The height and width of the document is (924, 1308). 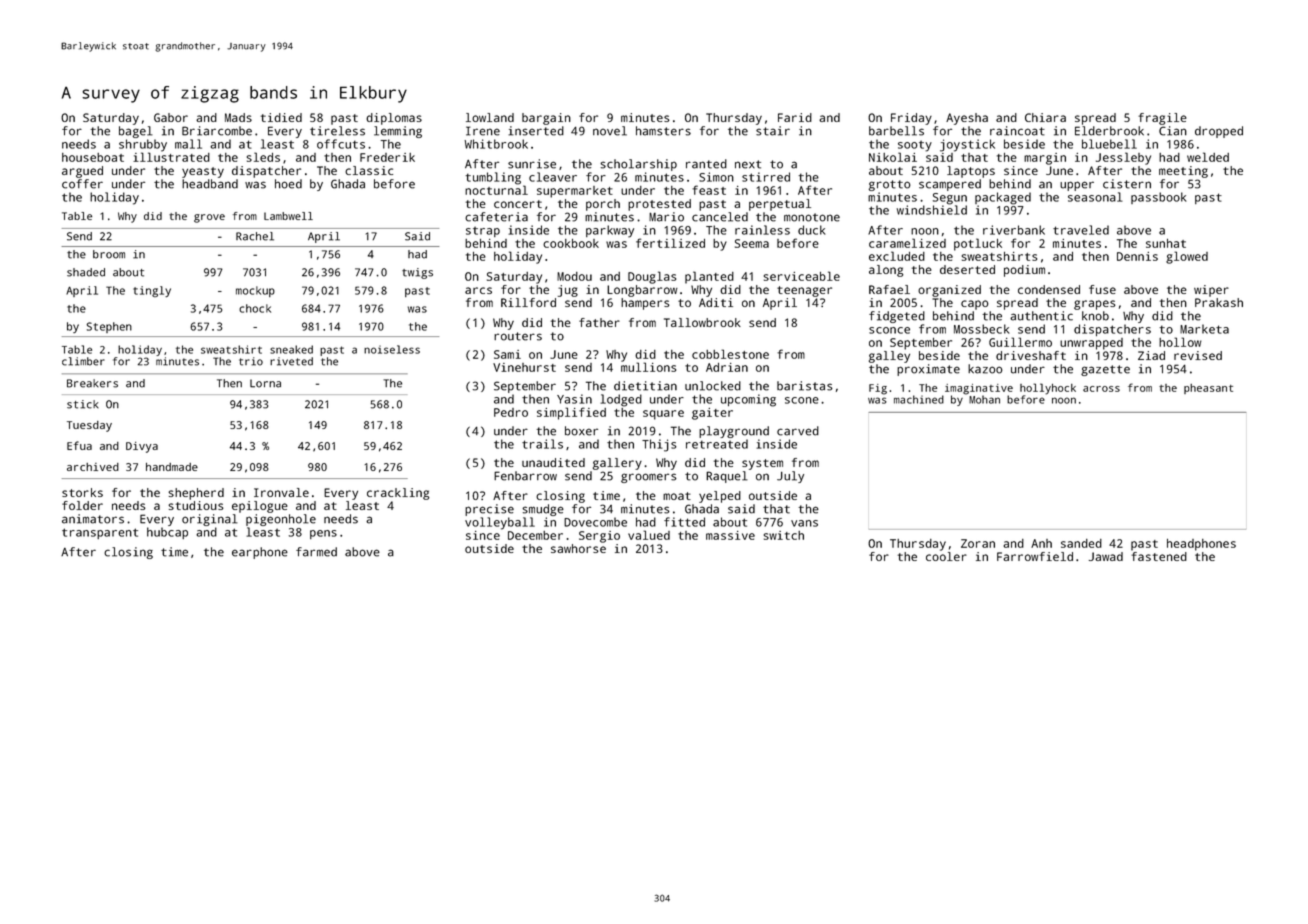 What do you see at coordinates (255, 236) in the document?
I see `Rachel` at bounding box center [255, 236].
